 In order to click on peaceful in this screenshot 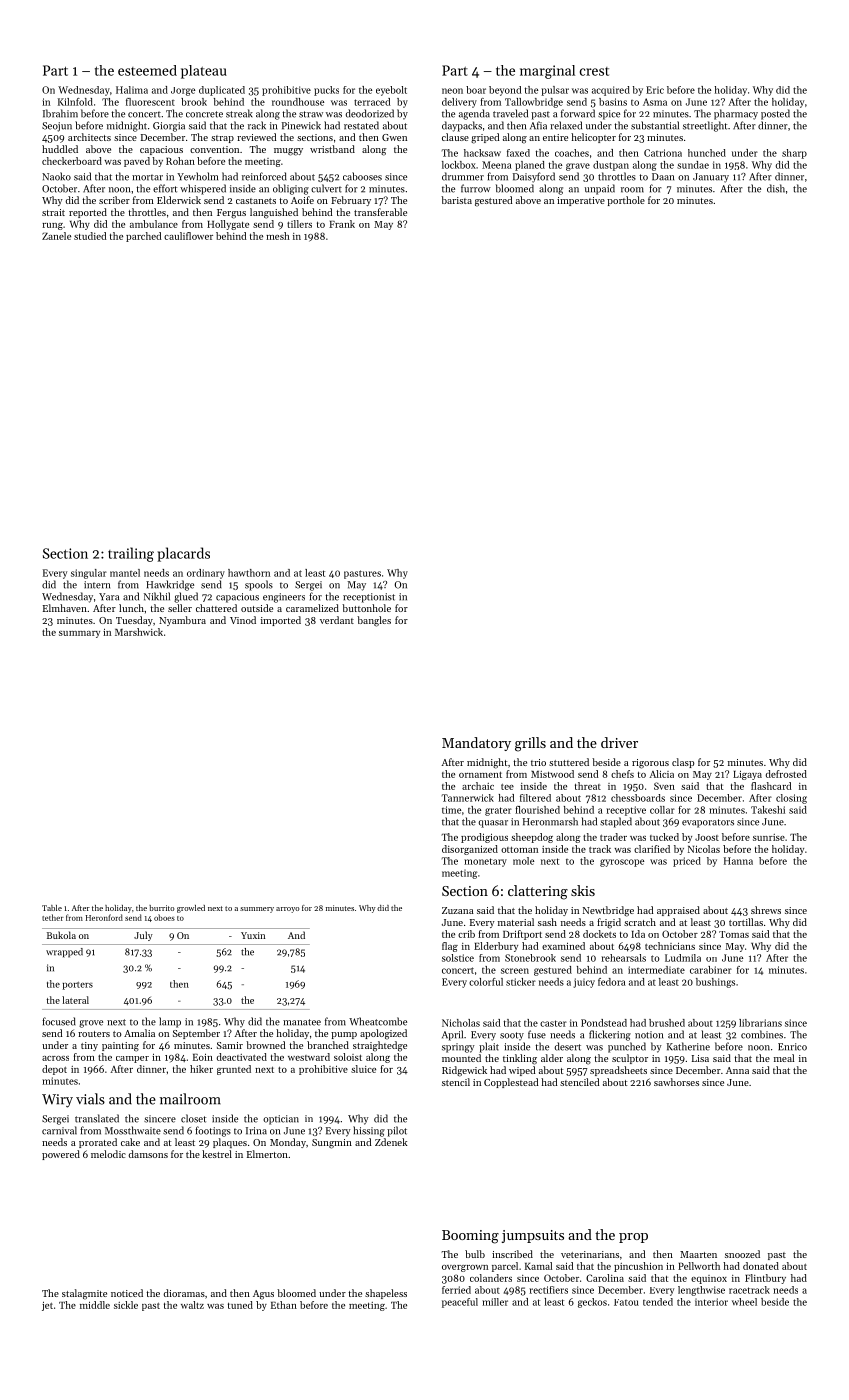, I will do `click(460, 1303)`.
